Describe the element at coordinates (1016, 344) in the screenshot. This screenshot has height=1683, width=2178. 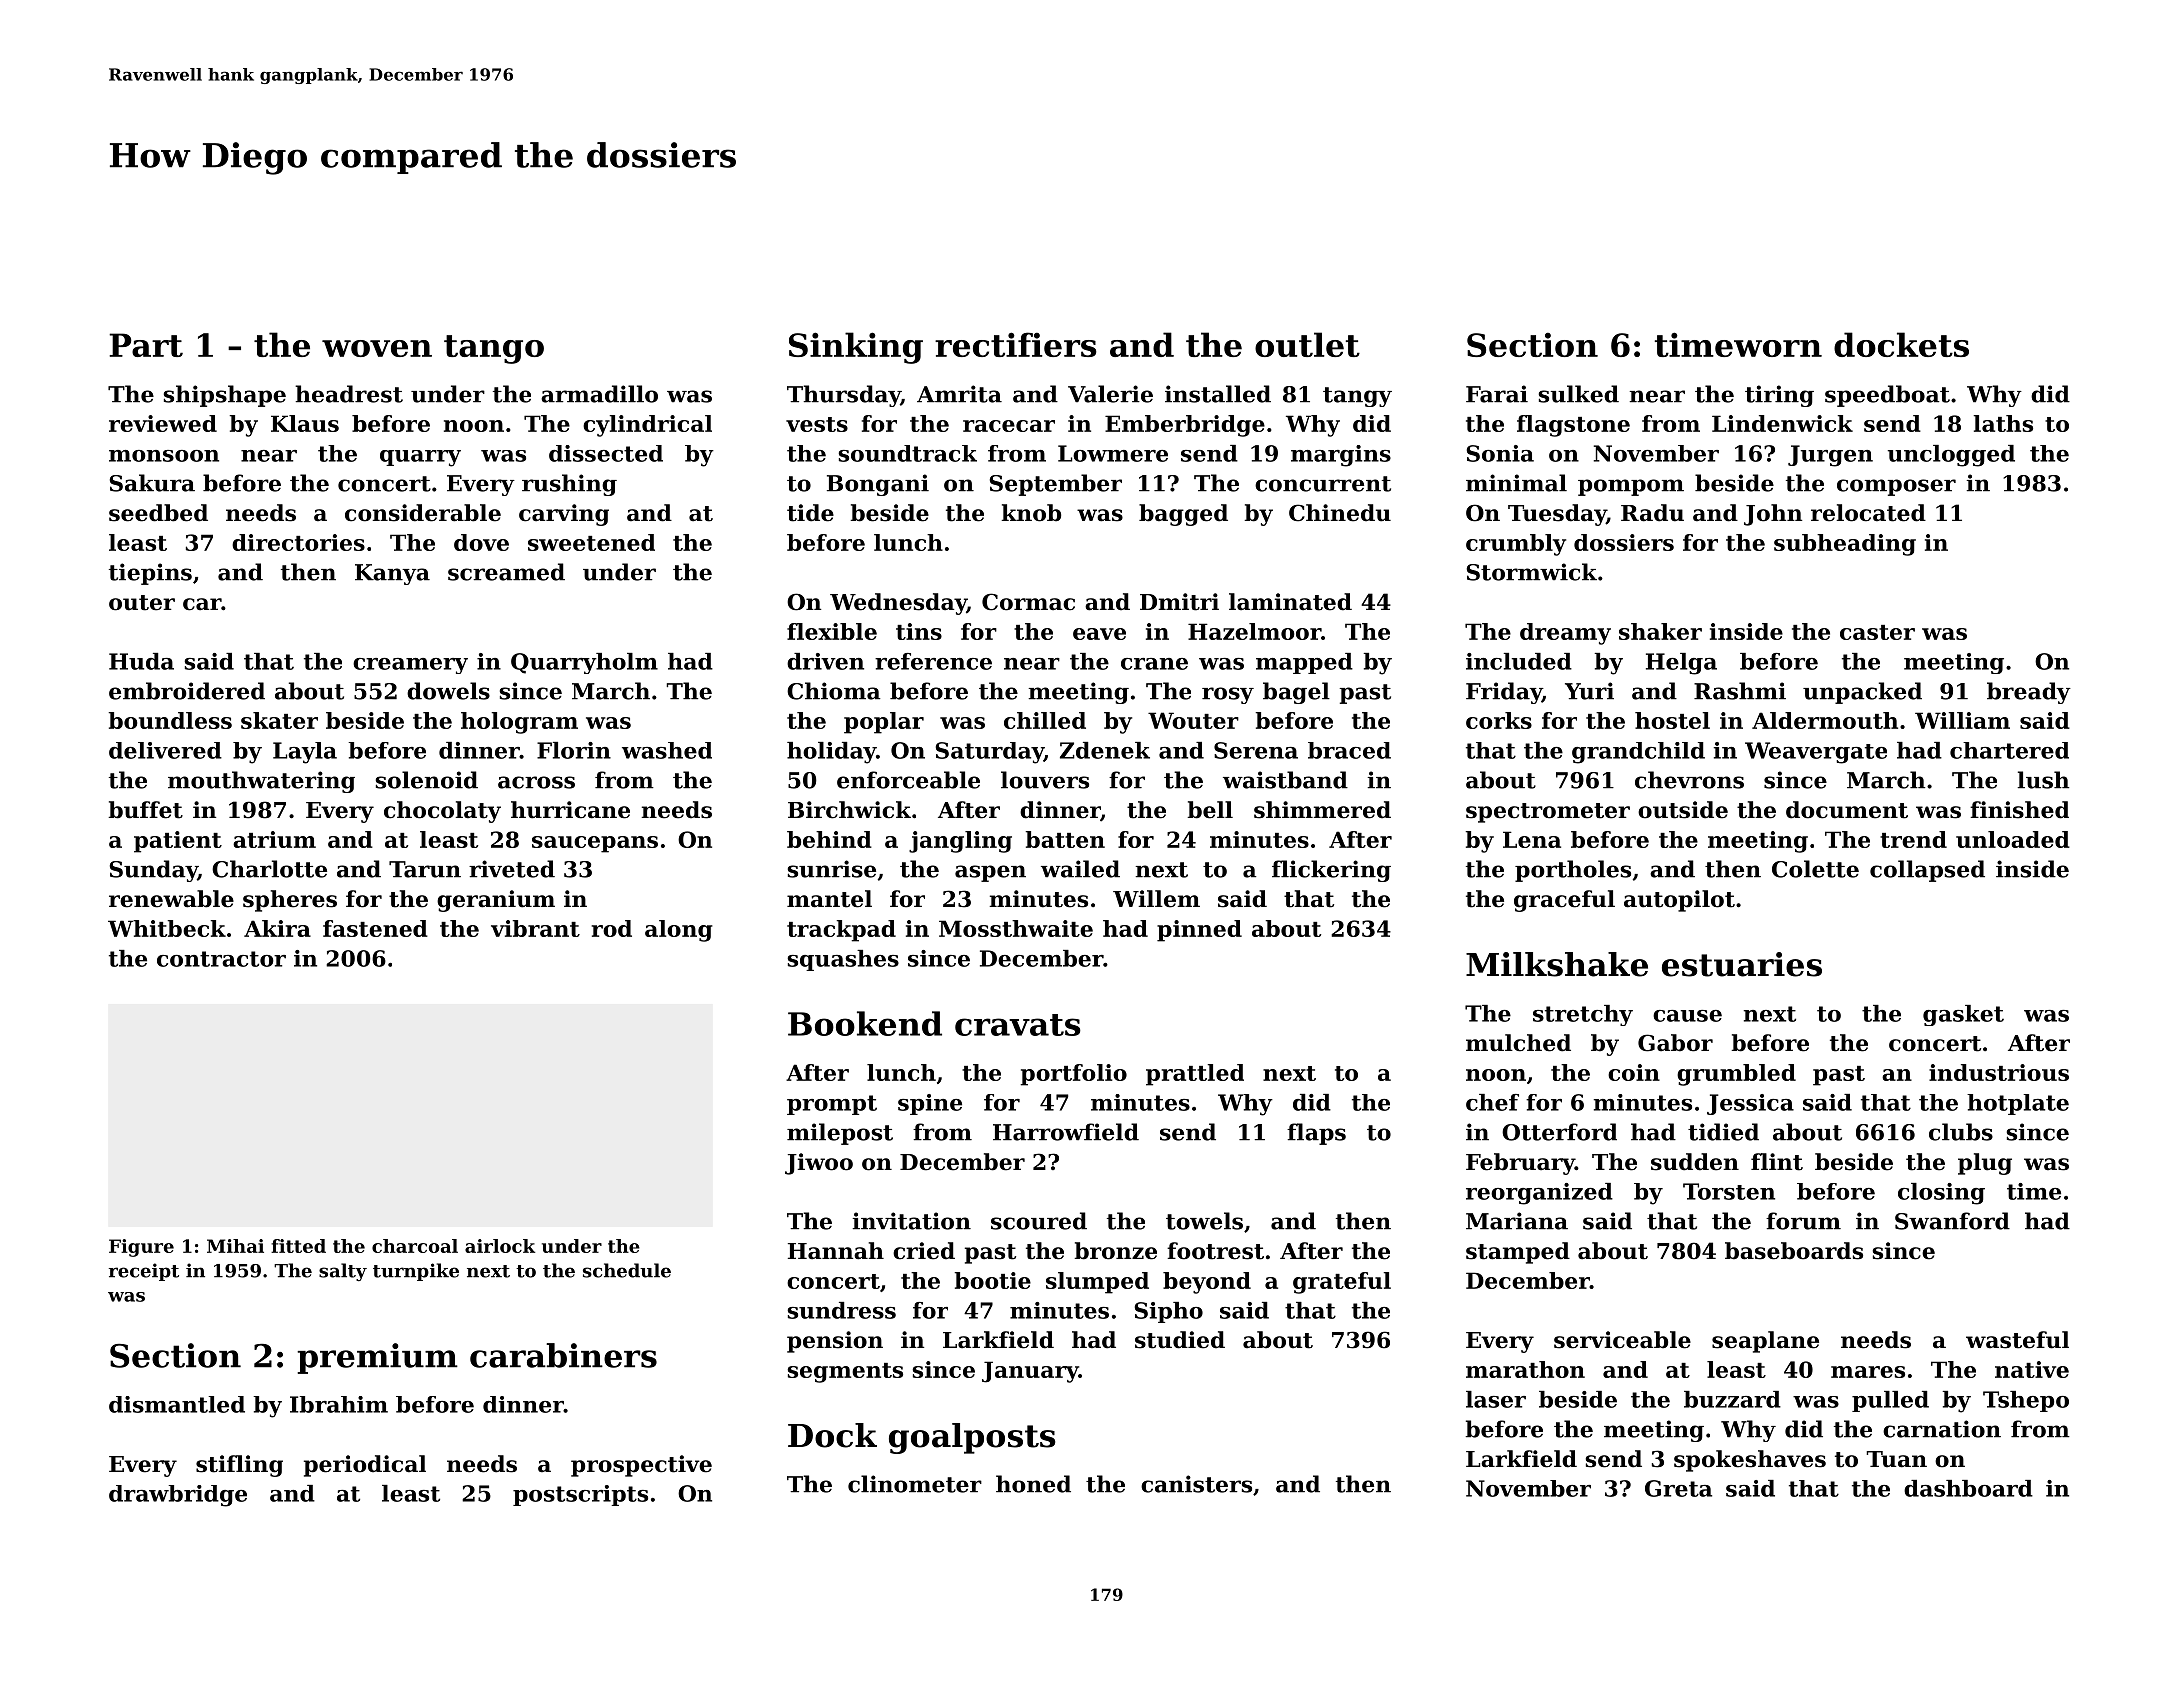
I see `rectifiers` at that location.
